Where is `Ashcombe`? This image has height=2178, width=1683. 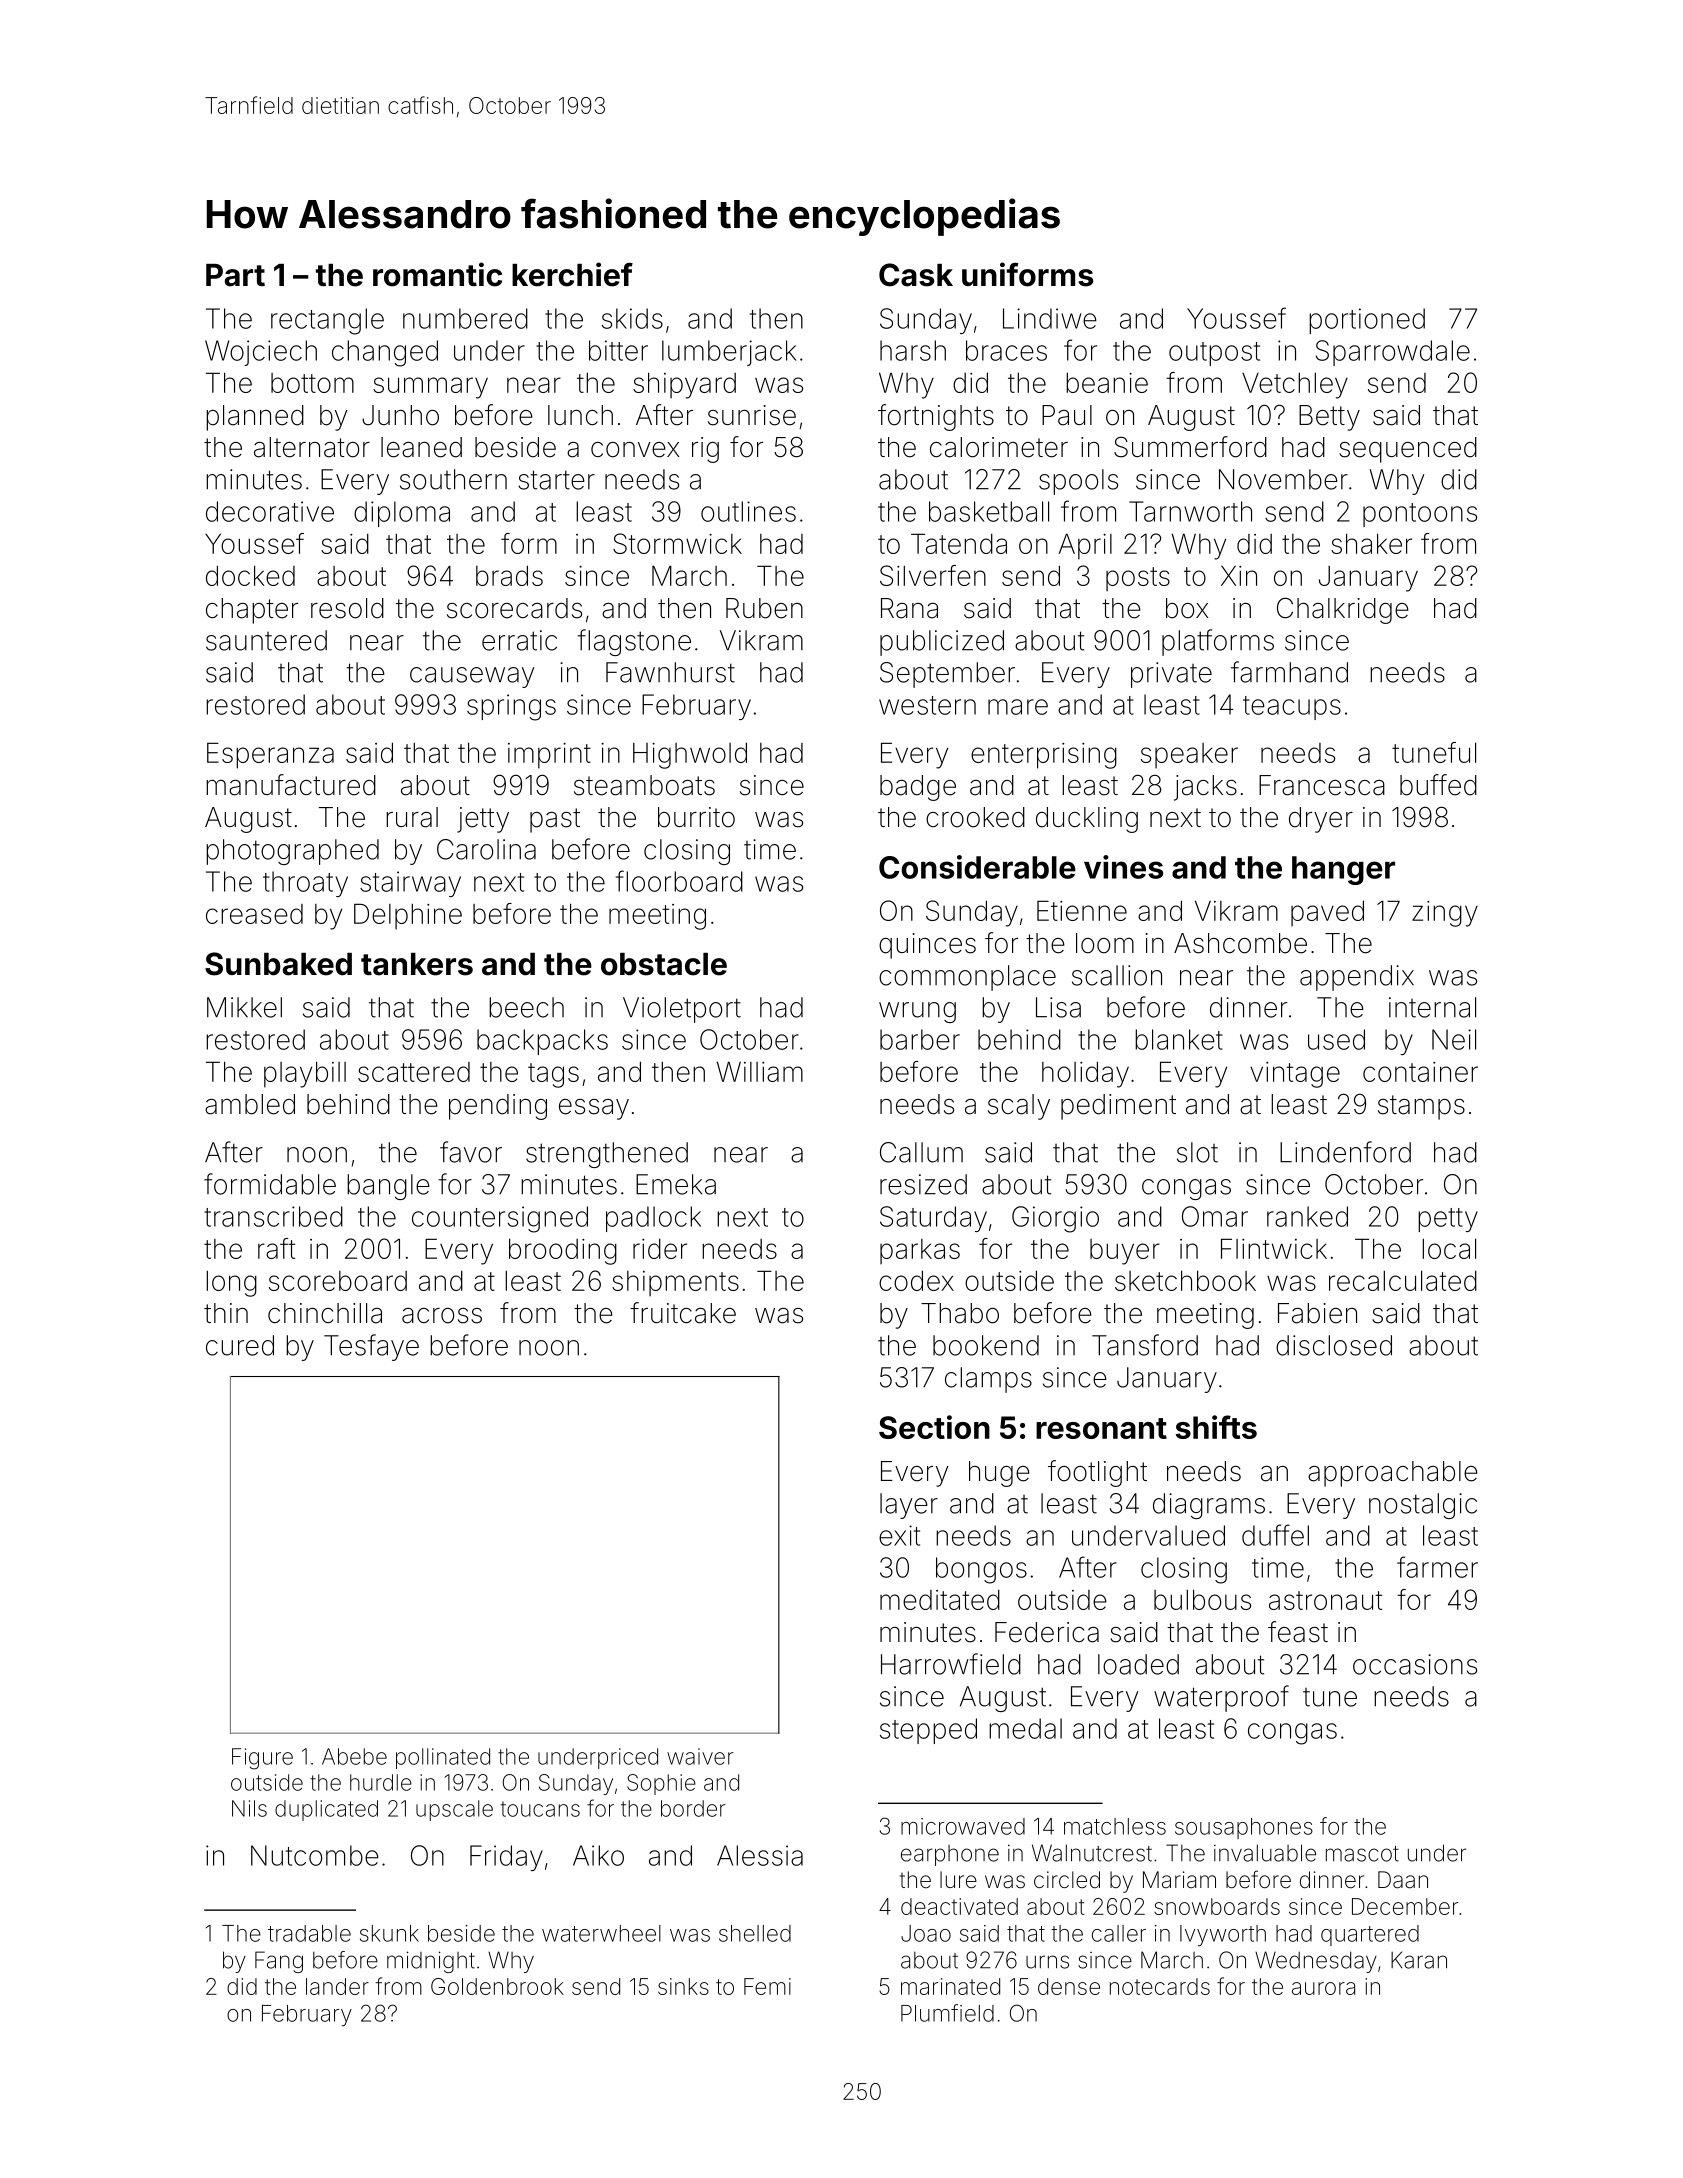 Ashcombe is located at coordinates (1240, 943).
